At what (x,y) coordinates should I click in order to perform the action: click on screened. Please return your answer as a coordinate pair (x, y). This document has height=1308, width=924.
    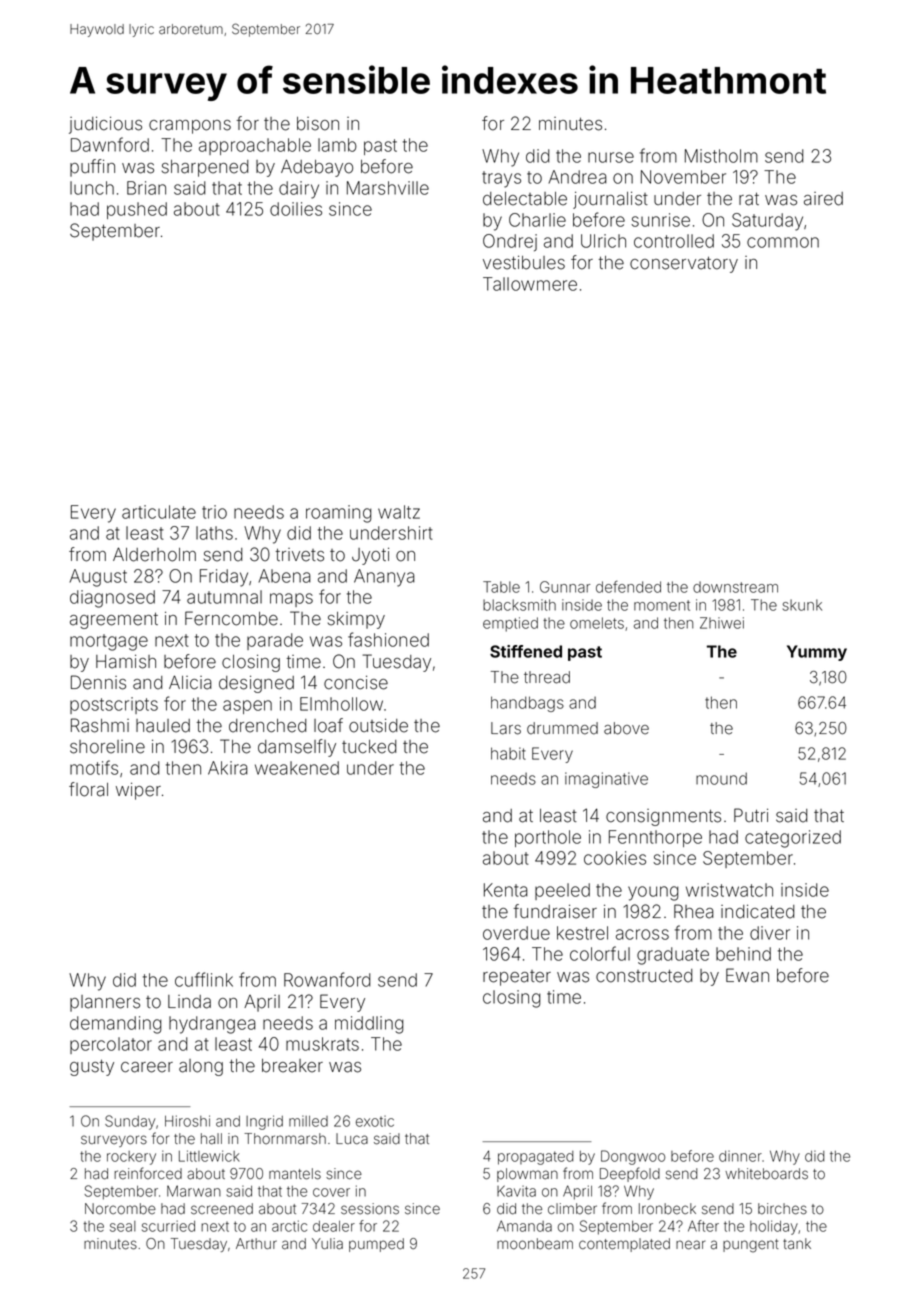
    Looking at the image, I should click on (222, 1209).
